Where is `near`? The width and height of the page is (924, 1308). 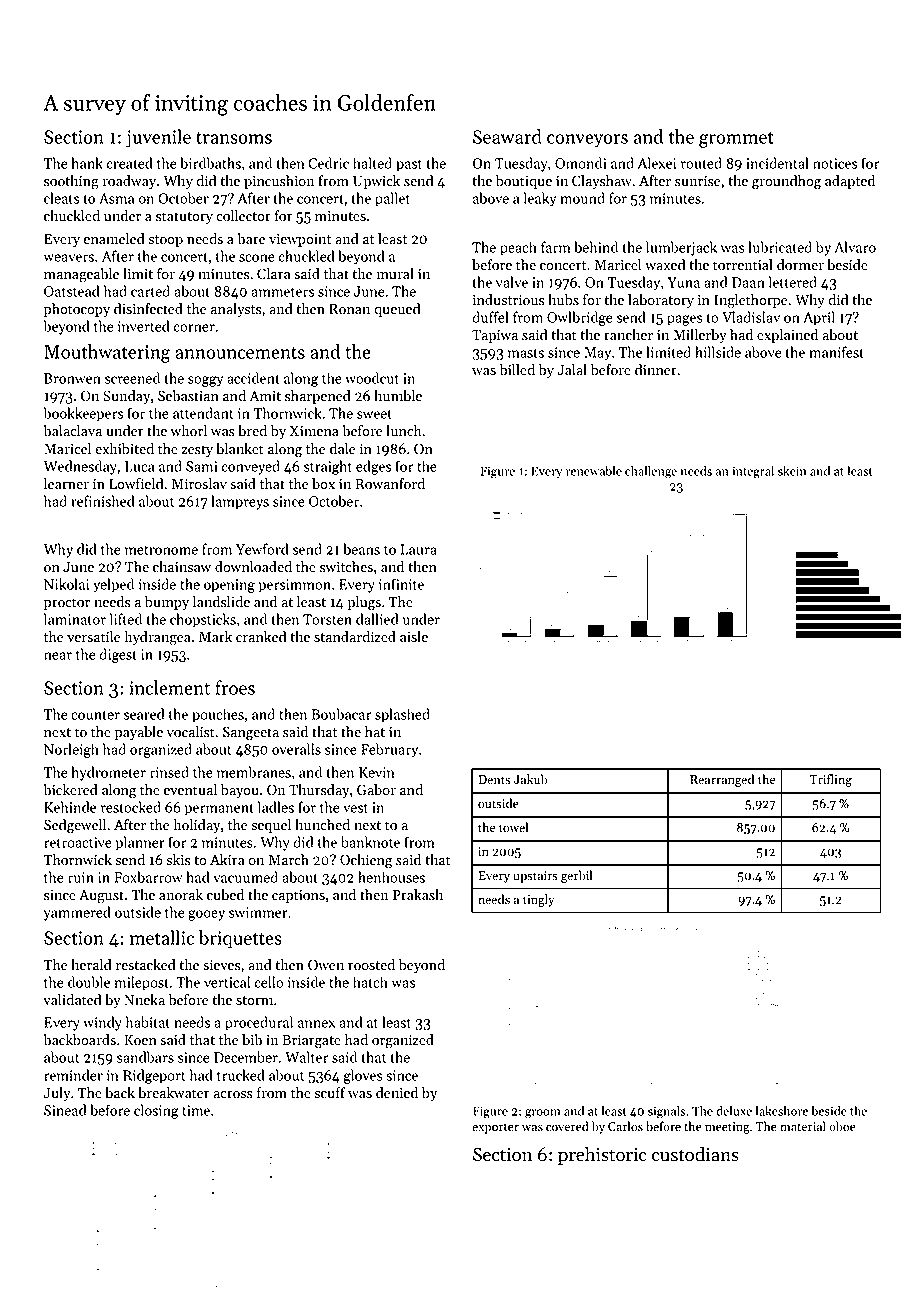
near is located at coordinates (58, 656).
